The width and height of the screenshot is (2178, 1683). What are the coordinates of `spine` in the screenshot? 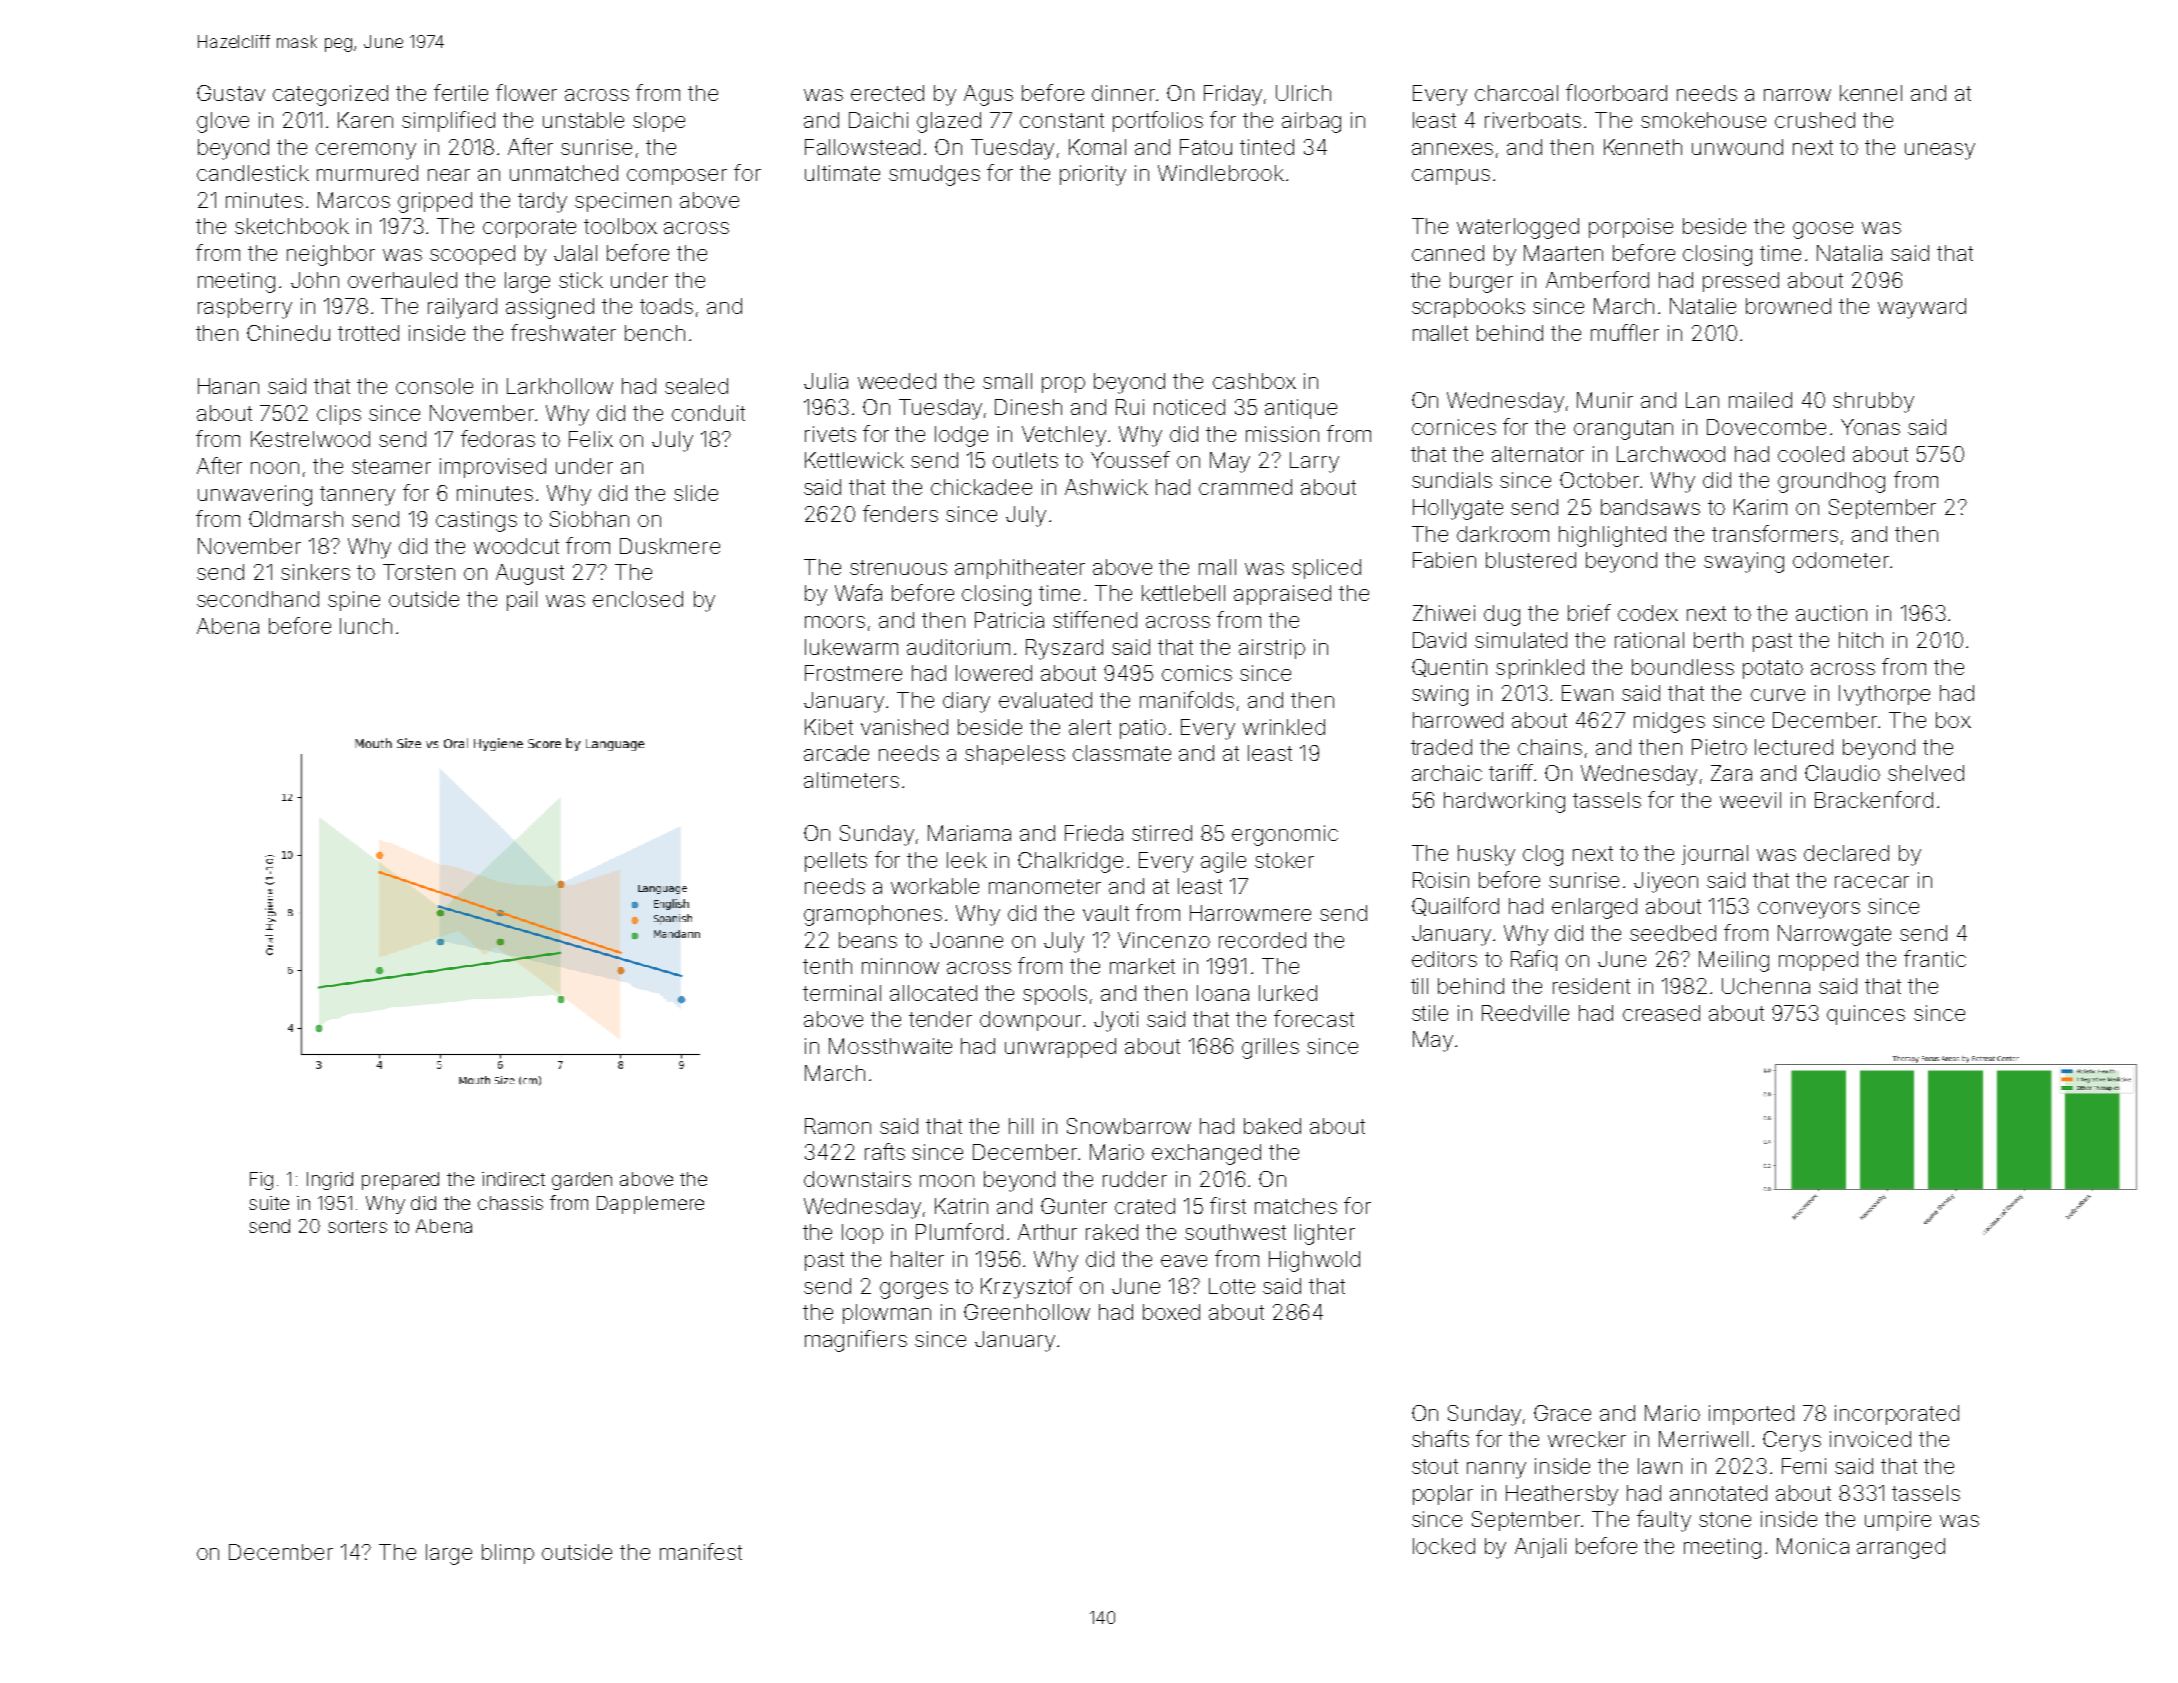 It's located at (354, 601).
